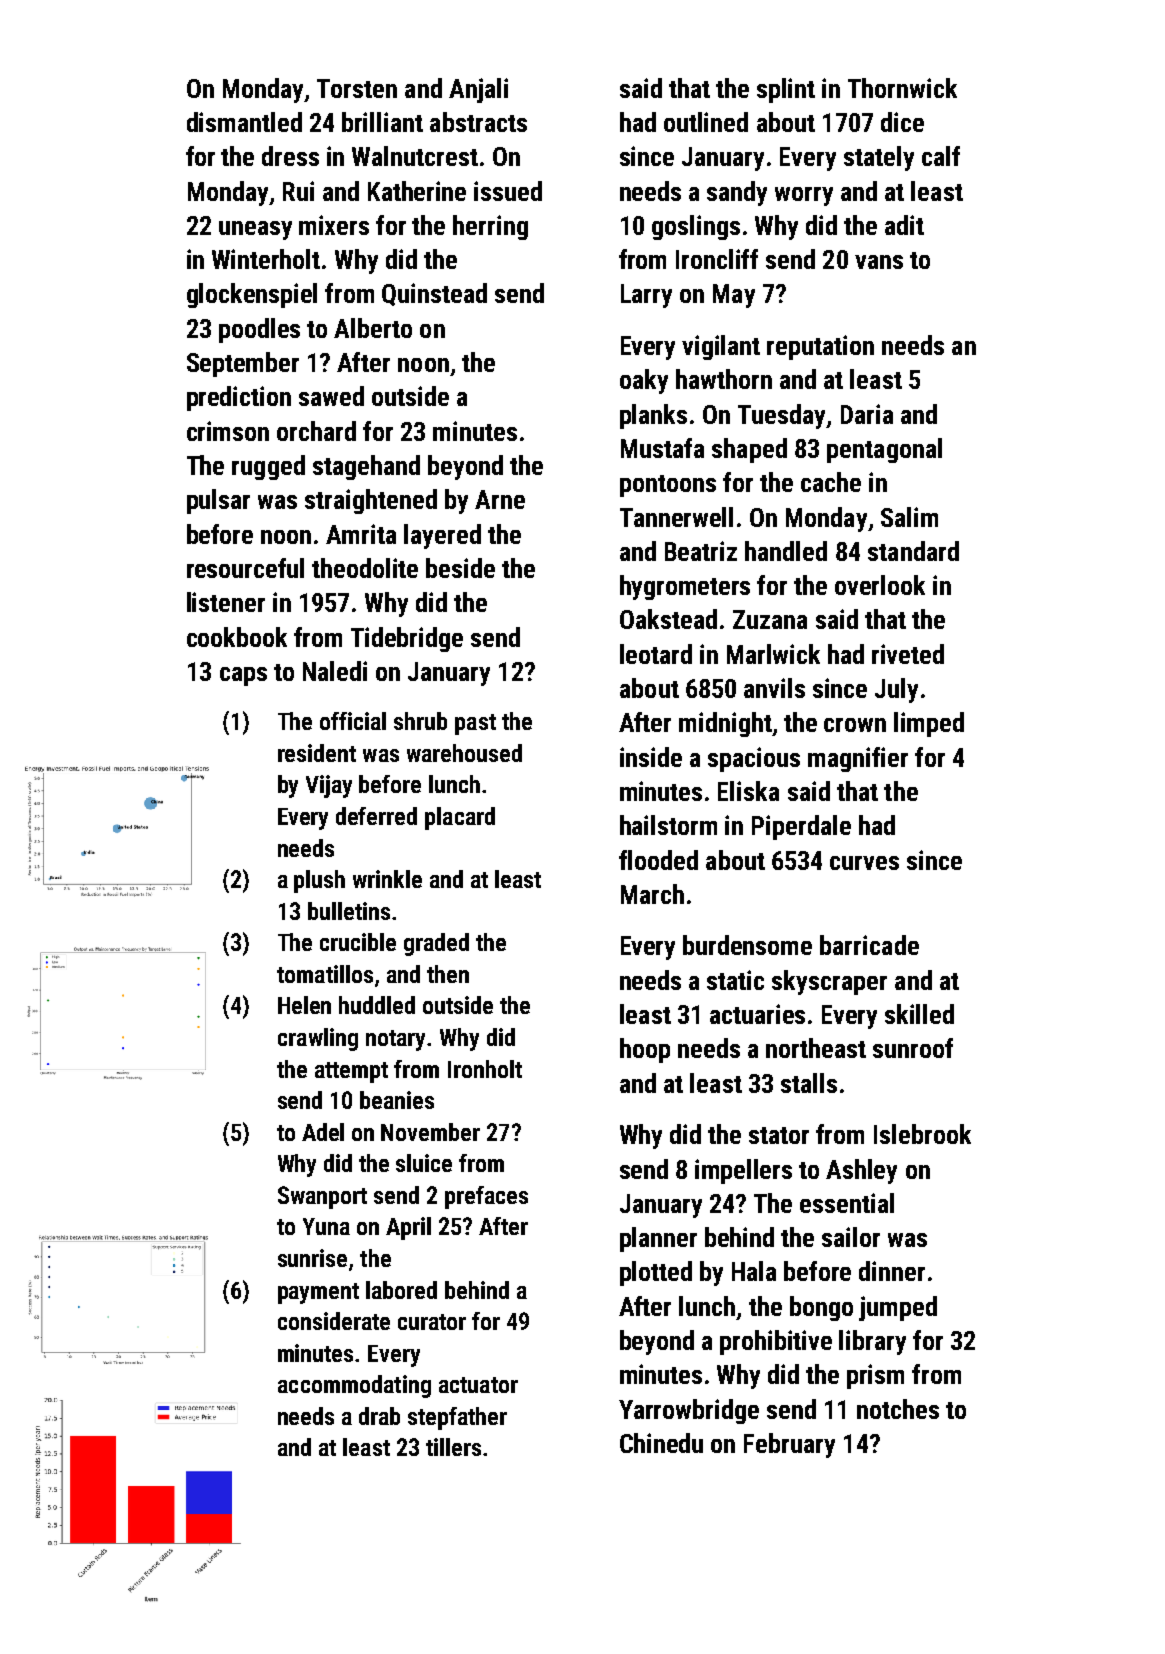 The height and width of the page is (1654, 1165). What do you see at coordinates (319, 881) in the page?
I see `plush` at bounding box center [319, 881].
